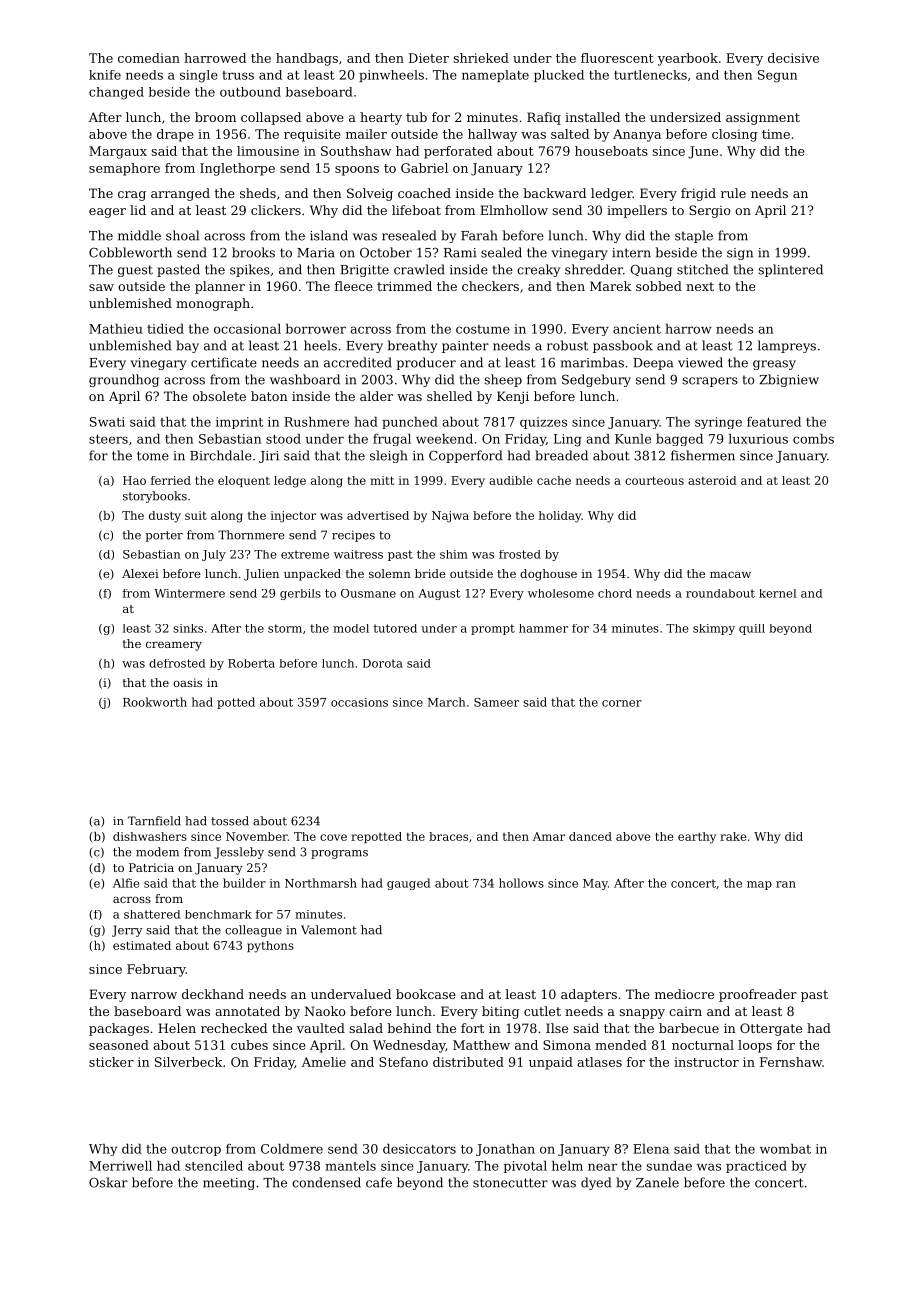 This screenshot has width=924, height=1308. Describe the element at coordinates (560, 517) in the screenshot. I see `holiday` at that location.
